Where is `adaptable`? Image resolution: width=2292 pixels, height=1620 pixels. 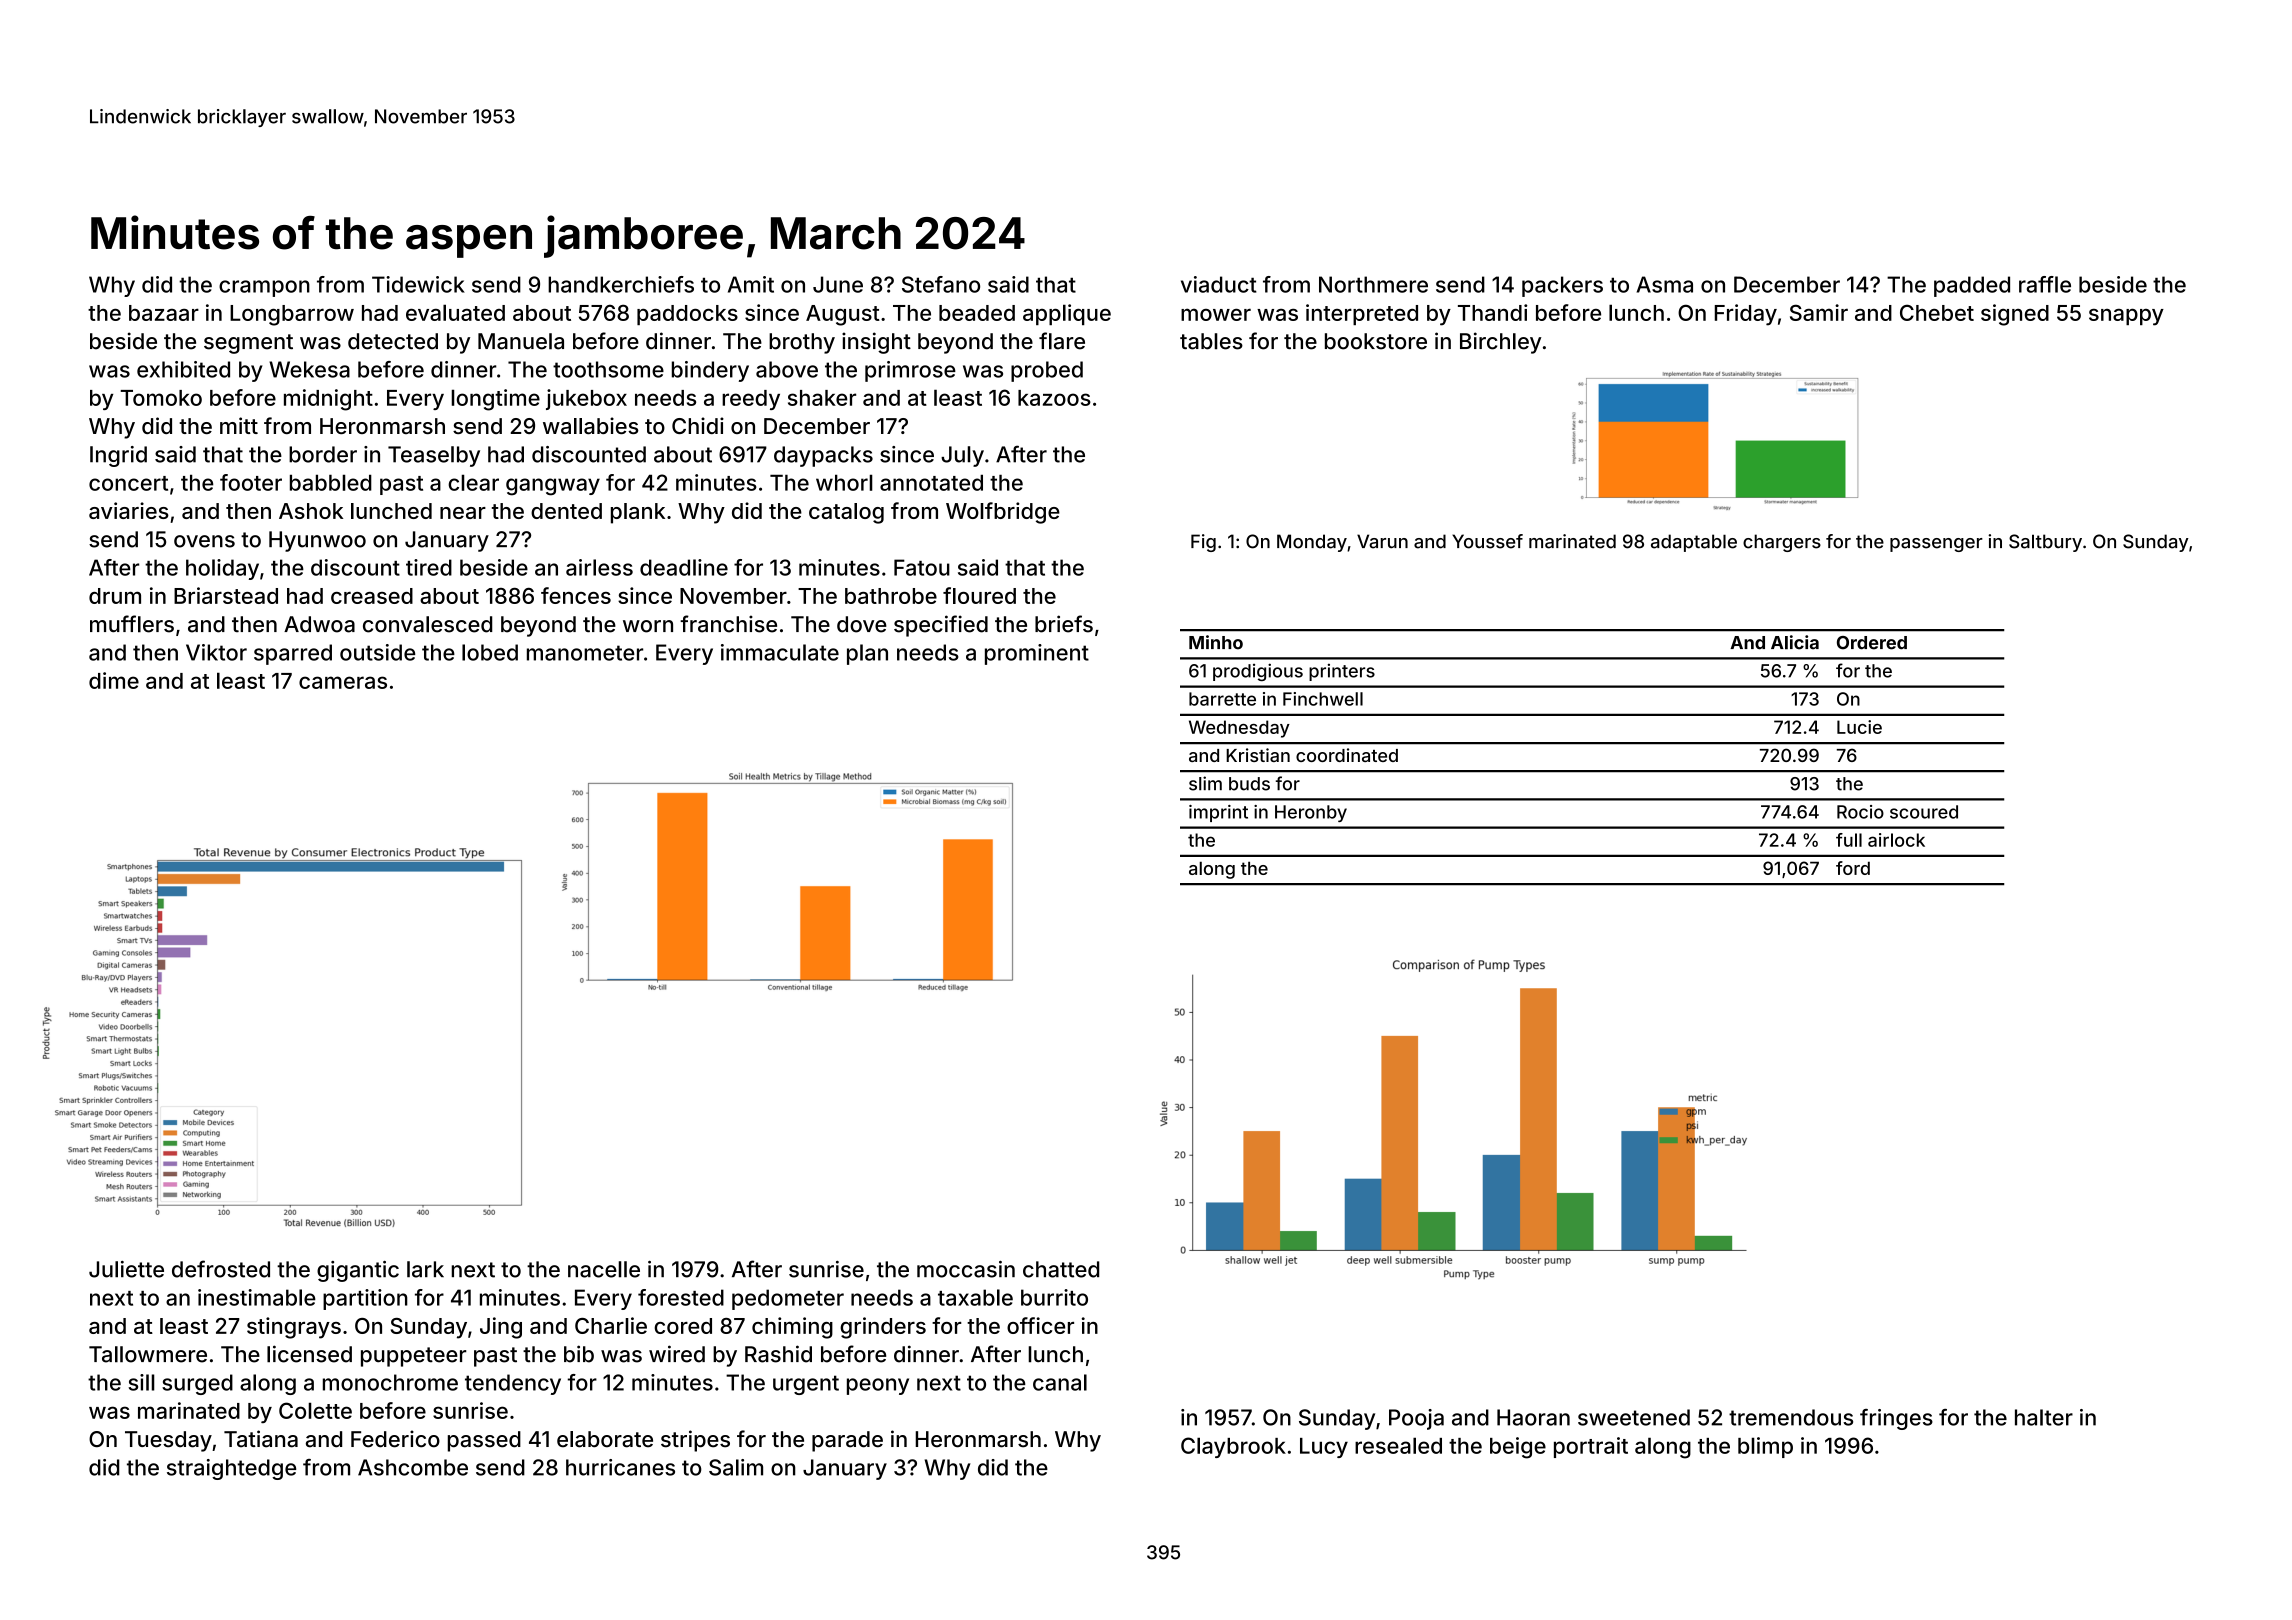 adaptable is located at coordinates (1694, 543).
